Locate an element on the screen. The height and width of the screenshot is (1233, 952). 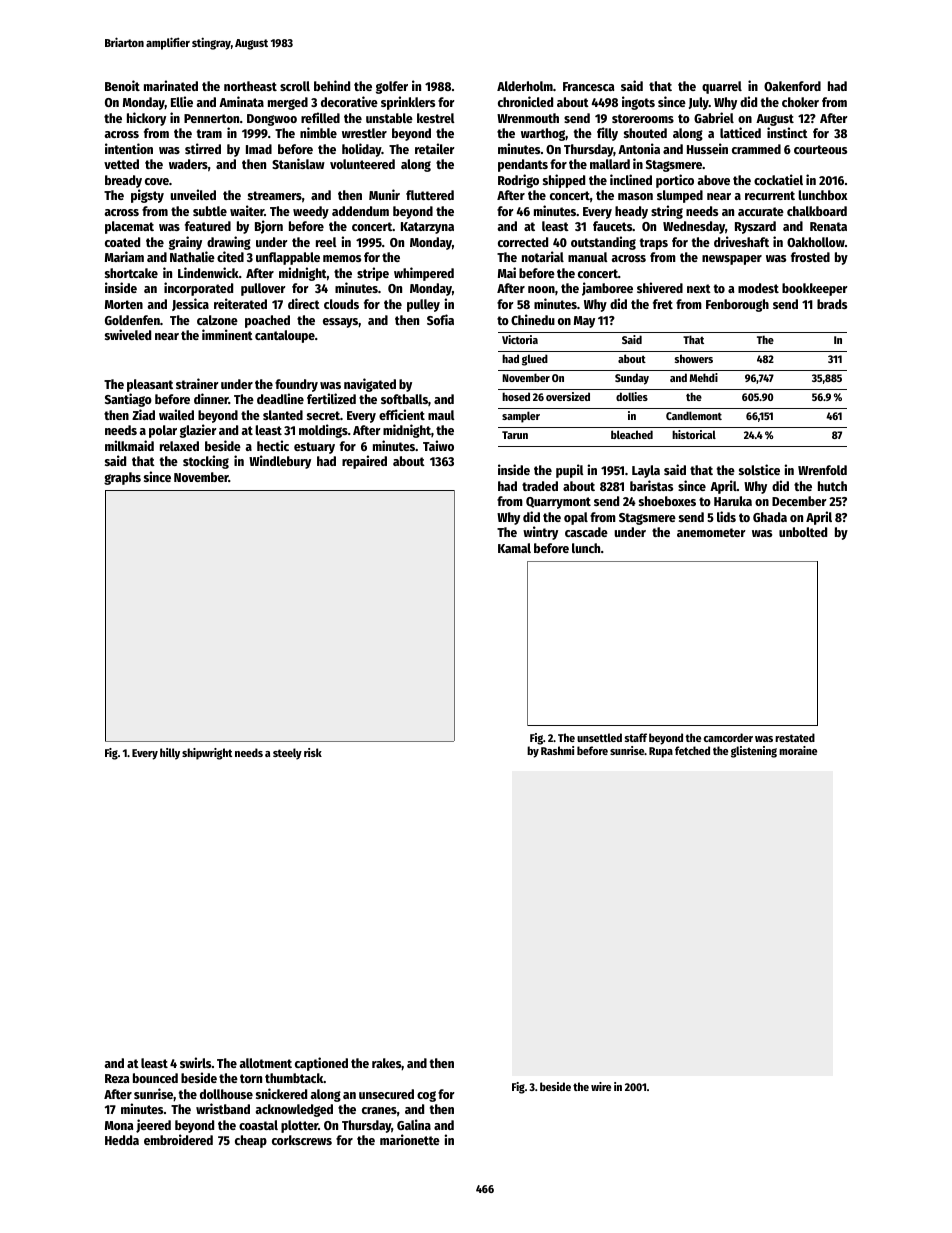
wire is located at coordinates (601, 1086).
